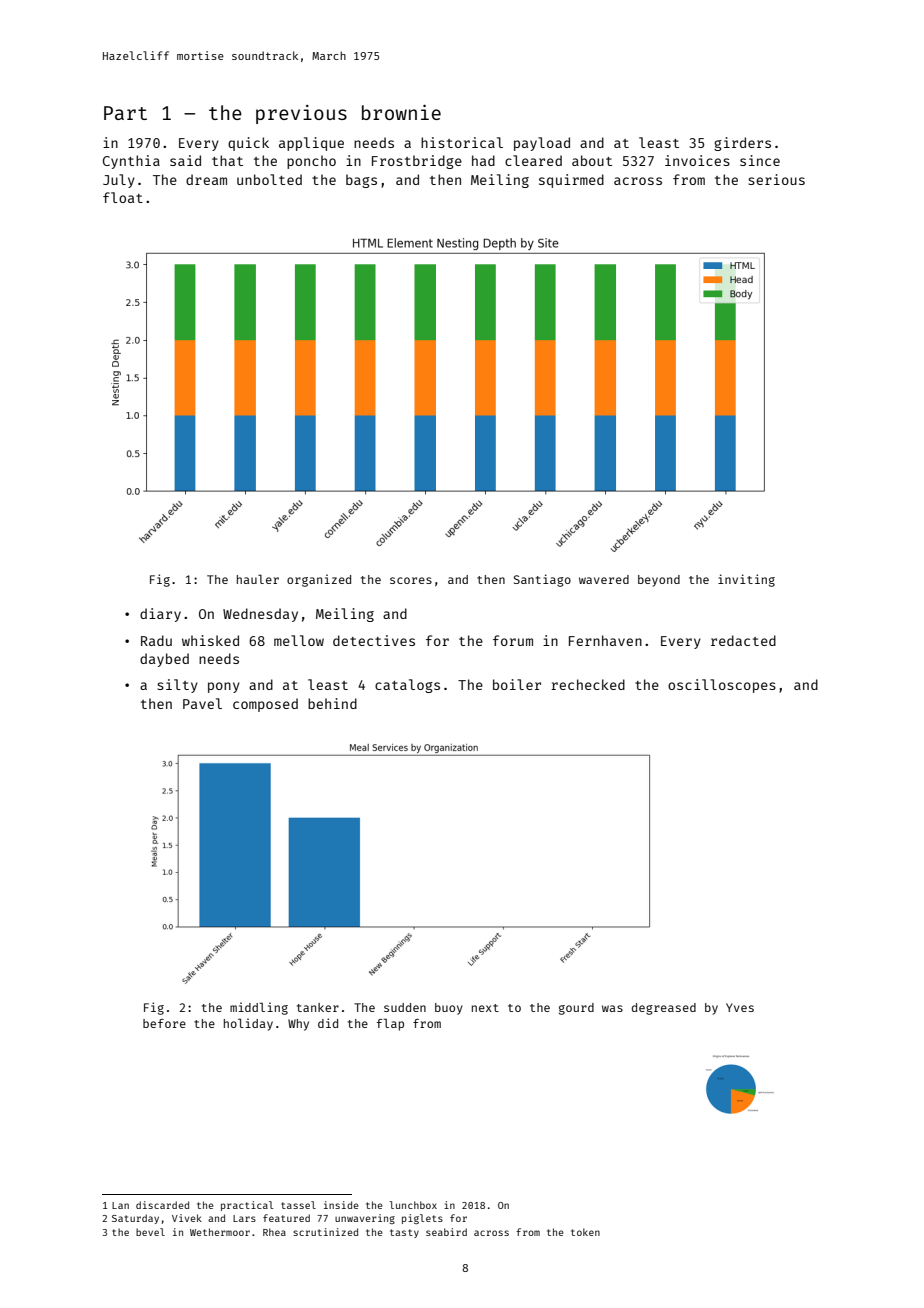 This screenshot has width=924, height=1308. Describe the element at coordinates (576, 1009) in the screenshot. I see `gourd` at that location.
